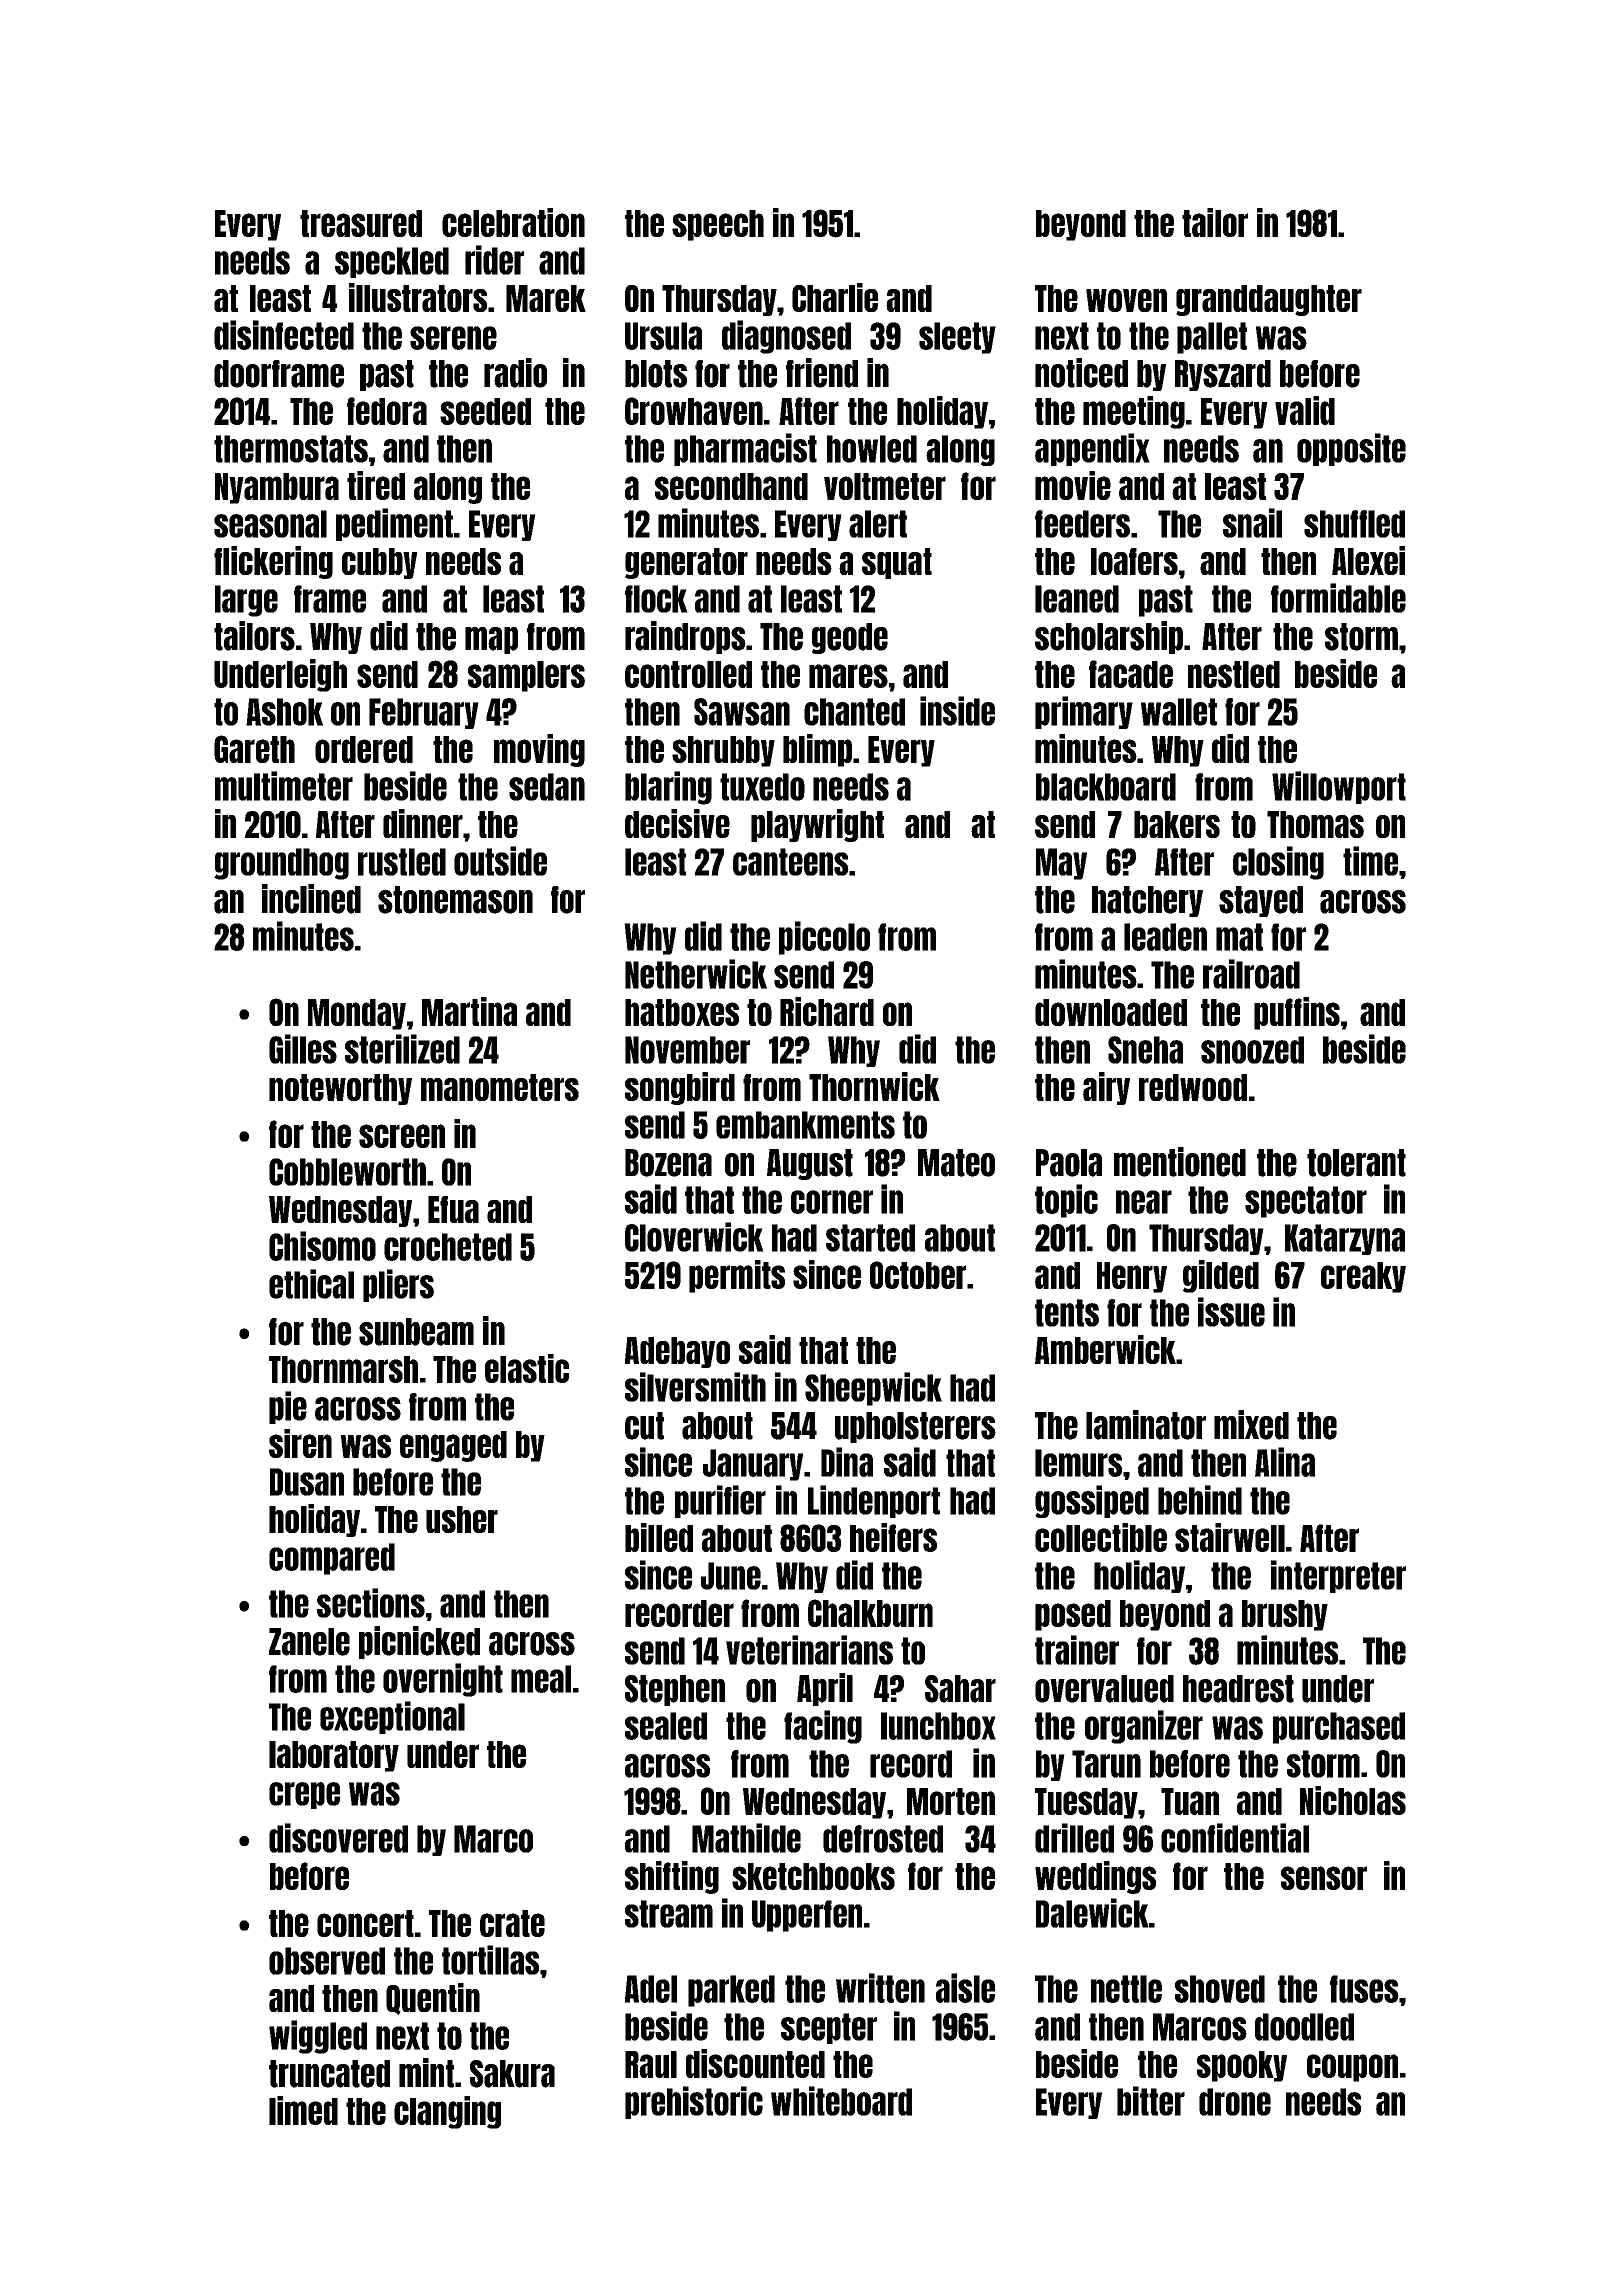 This image has width=1620, height=2292. Describe the element at coordinates (893, 1537) in the image. I see `heifers` at that location.
